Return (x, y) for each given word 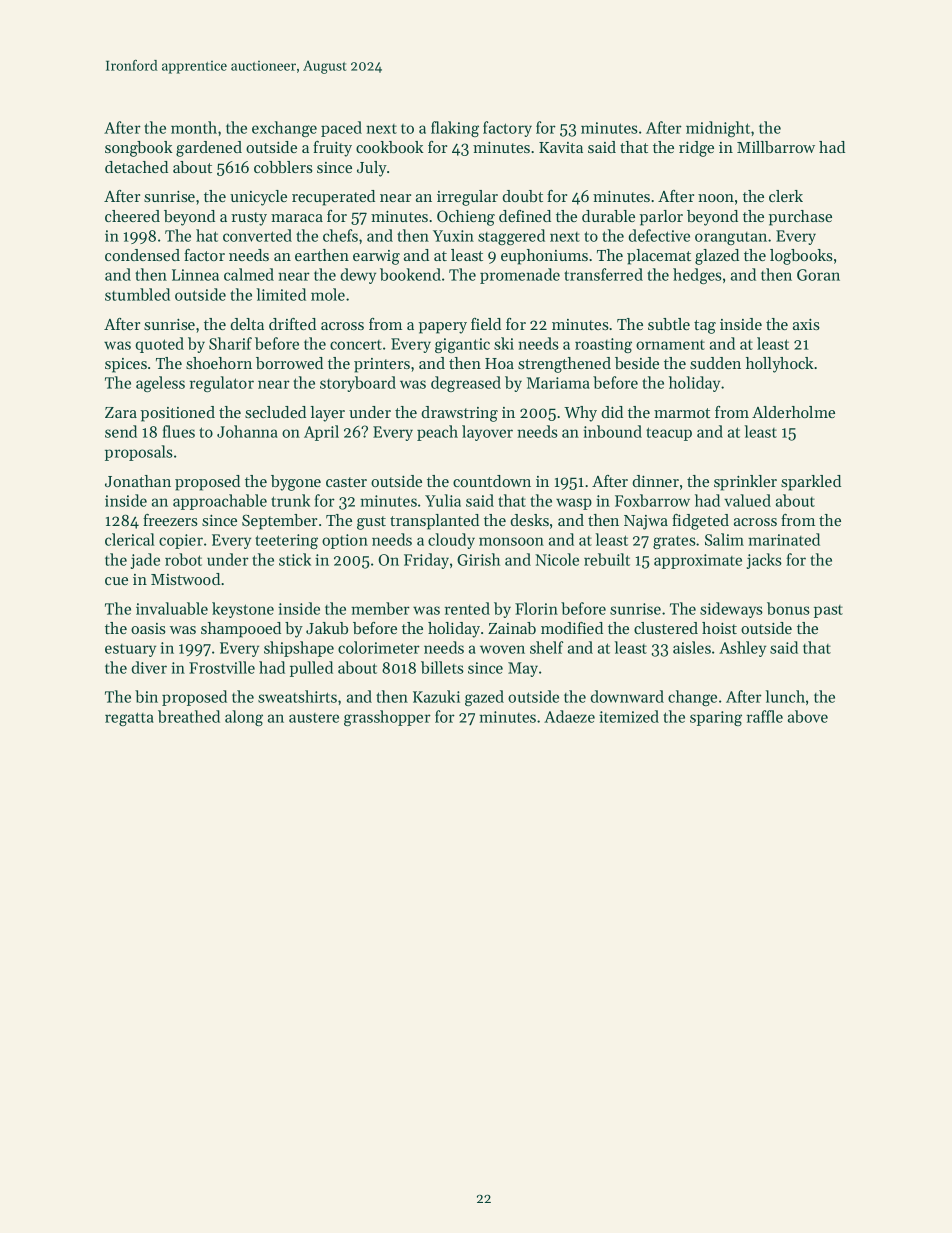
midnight (718, 129)
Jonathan (138, 481)
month (194, 127)
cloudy (451, 541)
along (244, 718)
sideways (731, 610)
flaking (455, 129)
